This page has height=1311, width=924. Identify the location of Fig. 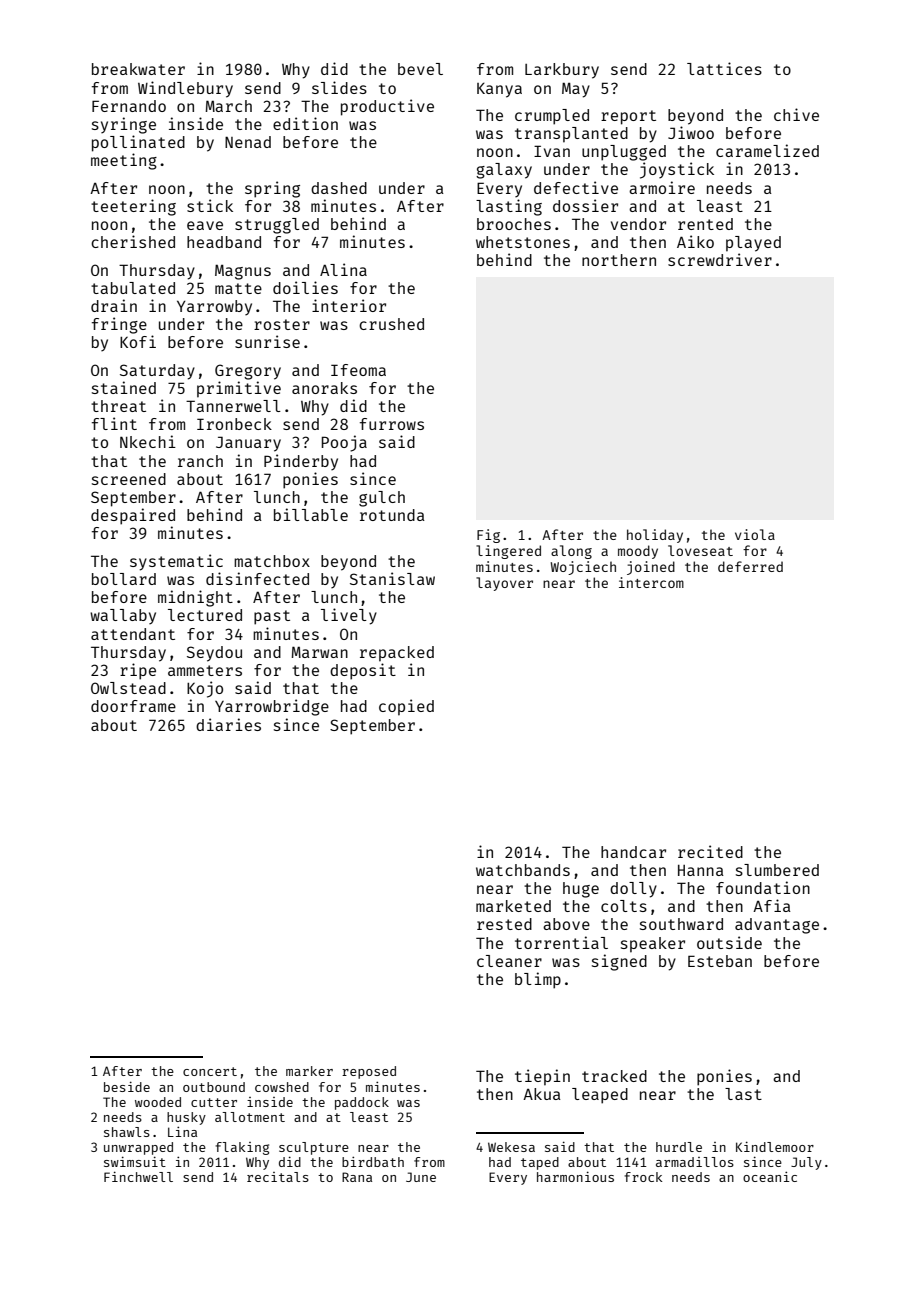
(488, 536).
